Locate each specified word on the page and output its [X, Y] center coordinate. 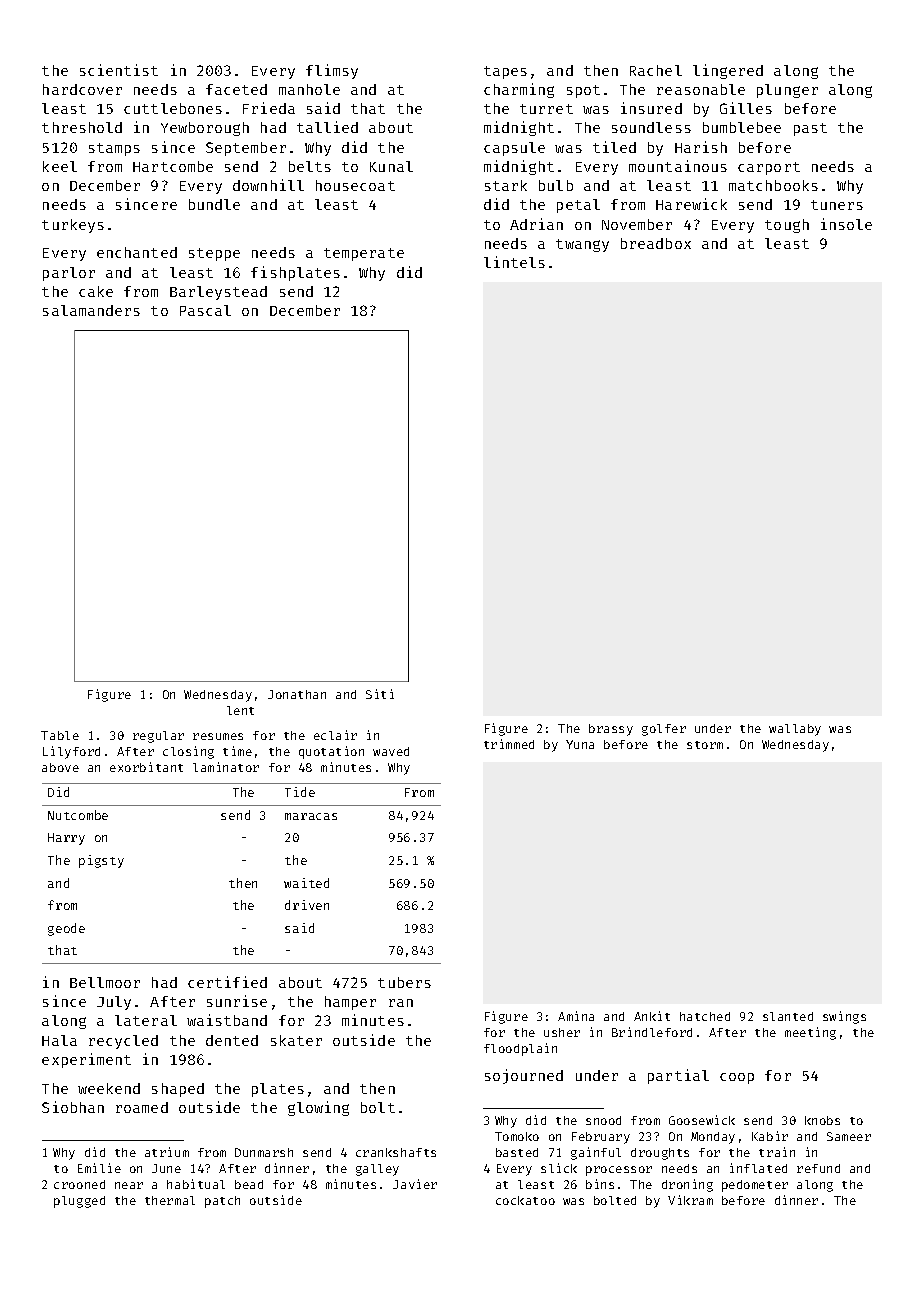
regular [158, 737]
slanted [788, 1016]
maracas [311, 816]
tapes [505, 72]
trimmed [509, 744]
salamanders [91, 310]
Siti [380, 694]
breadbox [656, 243]
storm [705, 745]
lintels [514, 262]
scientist [119, 70]
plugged [79, 1202]
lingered [728, 71]
